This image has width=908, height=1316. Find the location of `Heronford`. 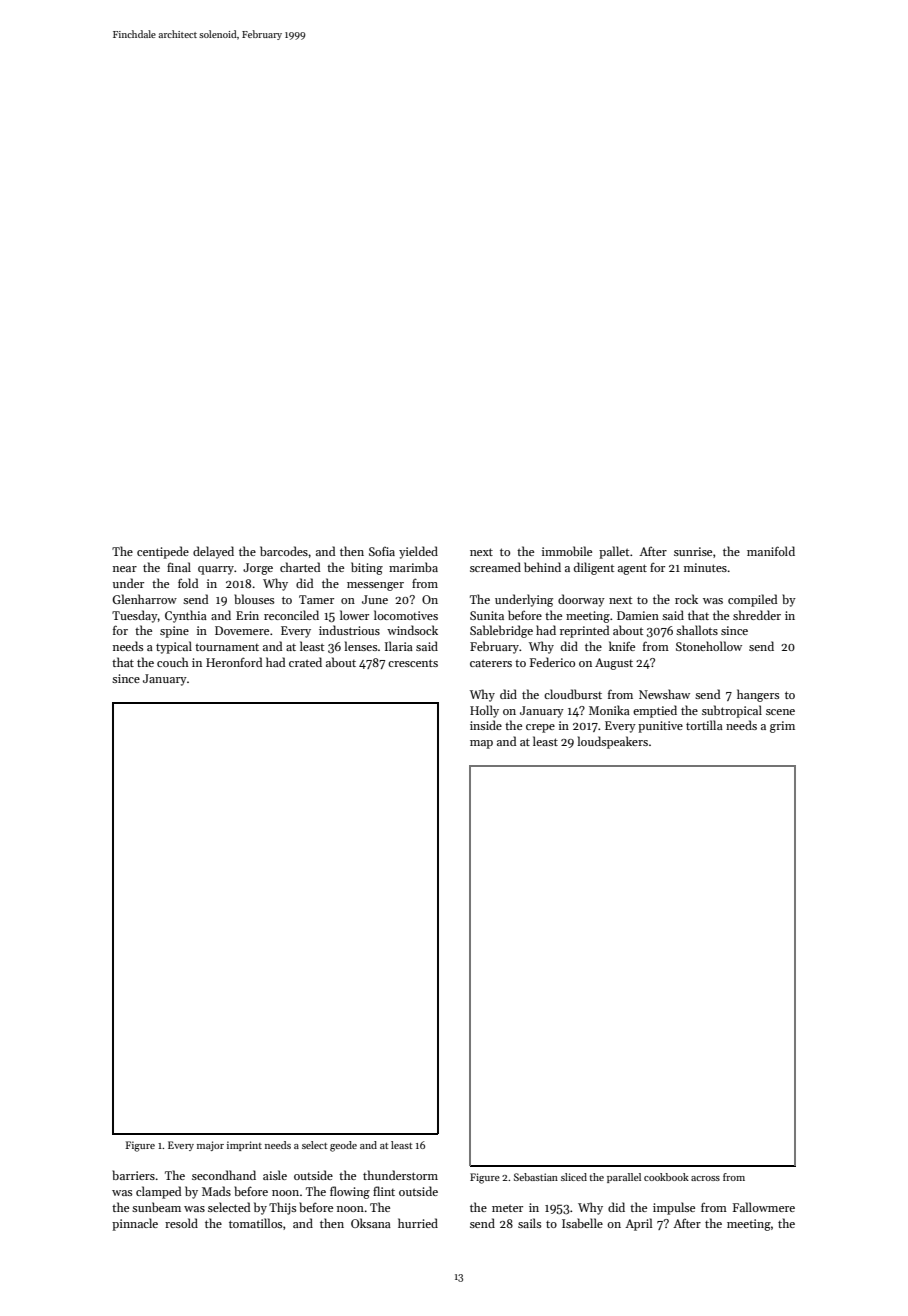

Heronford is located at coordinates (234, 662).
